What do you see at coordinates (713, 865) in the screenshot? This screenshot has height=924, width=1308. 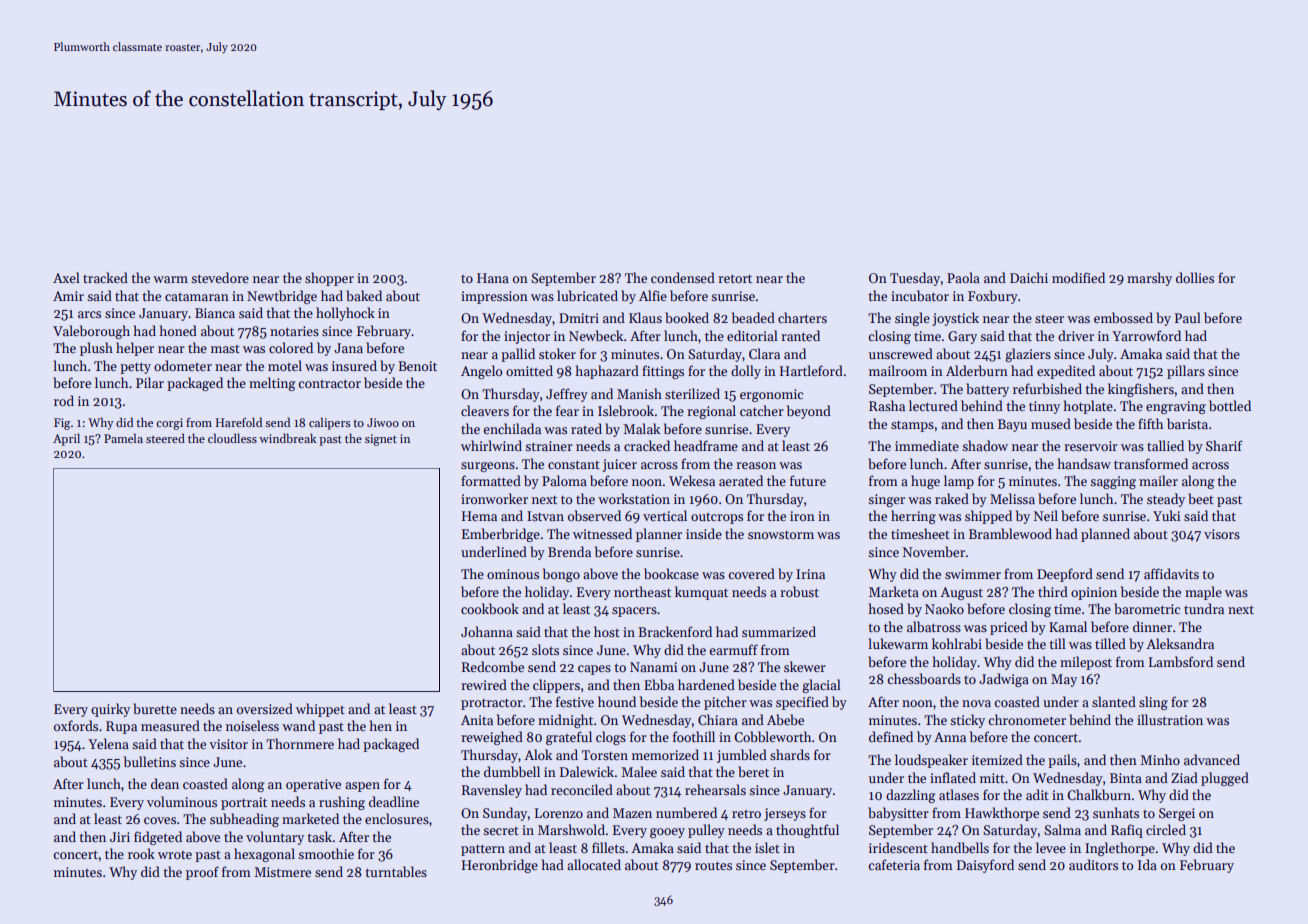 I see `routes` at bounding box center [713, 865].
